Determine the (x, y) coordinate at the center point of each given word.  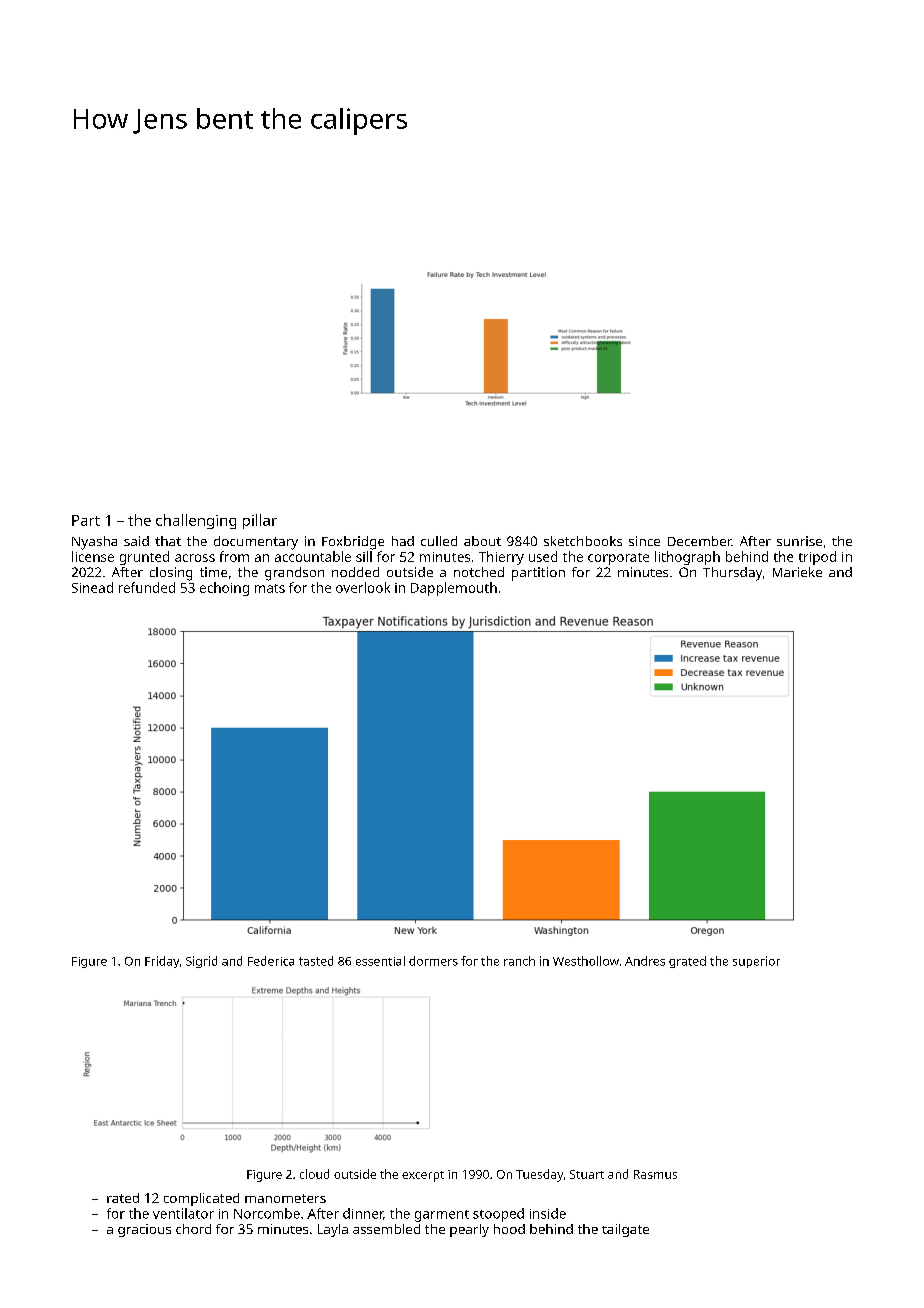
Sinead (92, 587)
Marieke (797, 572)
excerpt (423, 1176)
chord (193, 1229)
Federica (271, 961)
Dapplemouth (454, 589)
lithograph (687, 558)
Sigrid (201, 962)
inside (548, 1213)
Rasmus (655, 1174)
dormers (433, 961)
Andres (645, 961)
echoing (224, 589)
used (543, 556)
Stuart (587, 1174)
